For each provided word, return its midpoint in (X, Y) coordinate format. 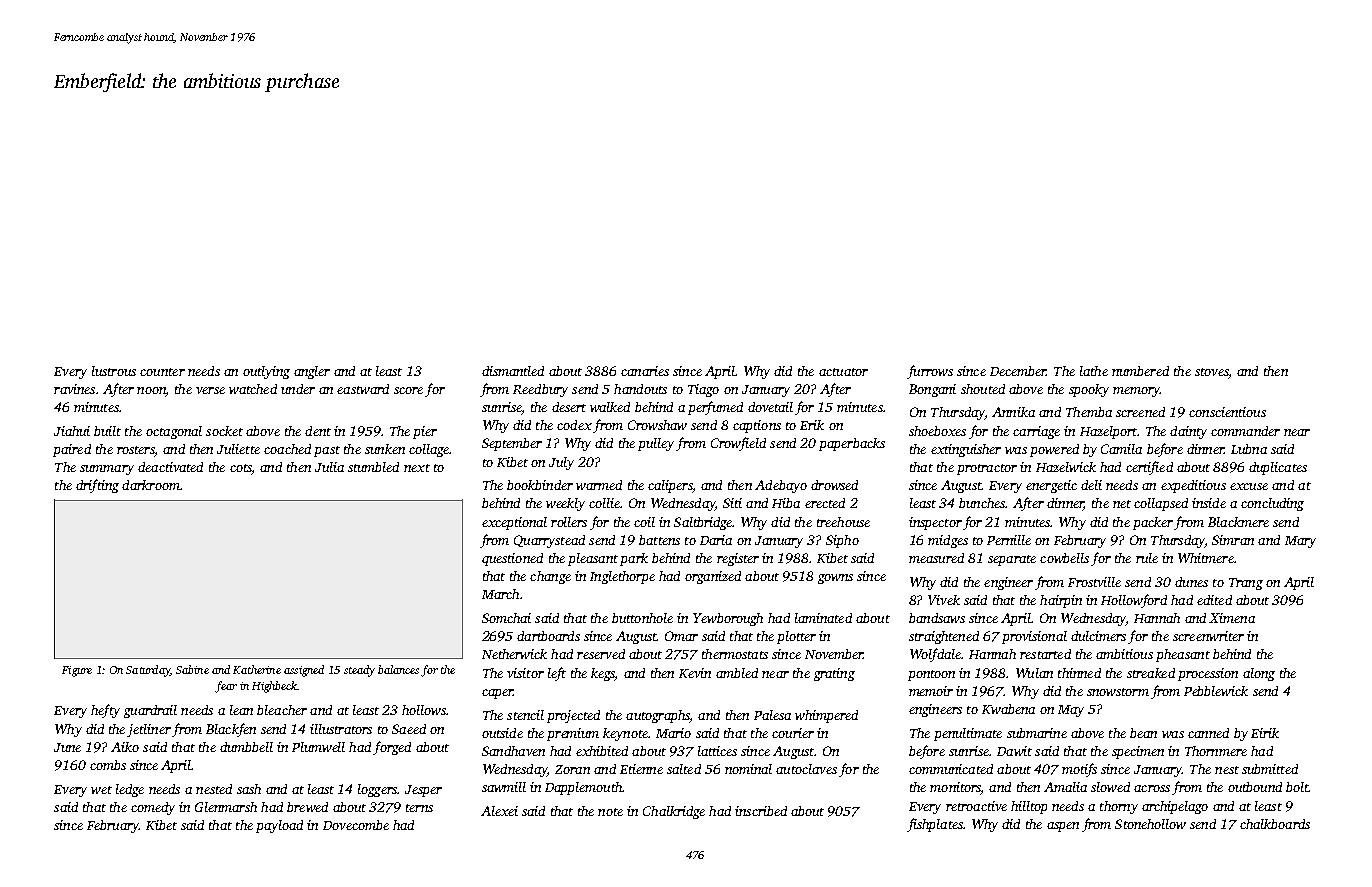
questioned (512, 559)
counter (162, 372)
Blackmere (1238, 522)
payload (279, 826)
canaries (645, 371)
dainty (1188, 432)
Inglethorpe (622, 577)
